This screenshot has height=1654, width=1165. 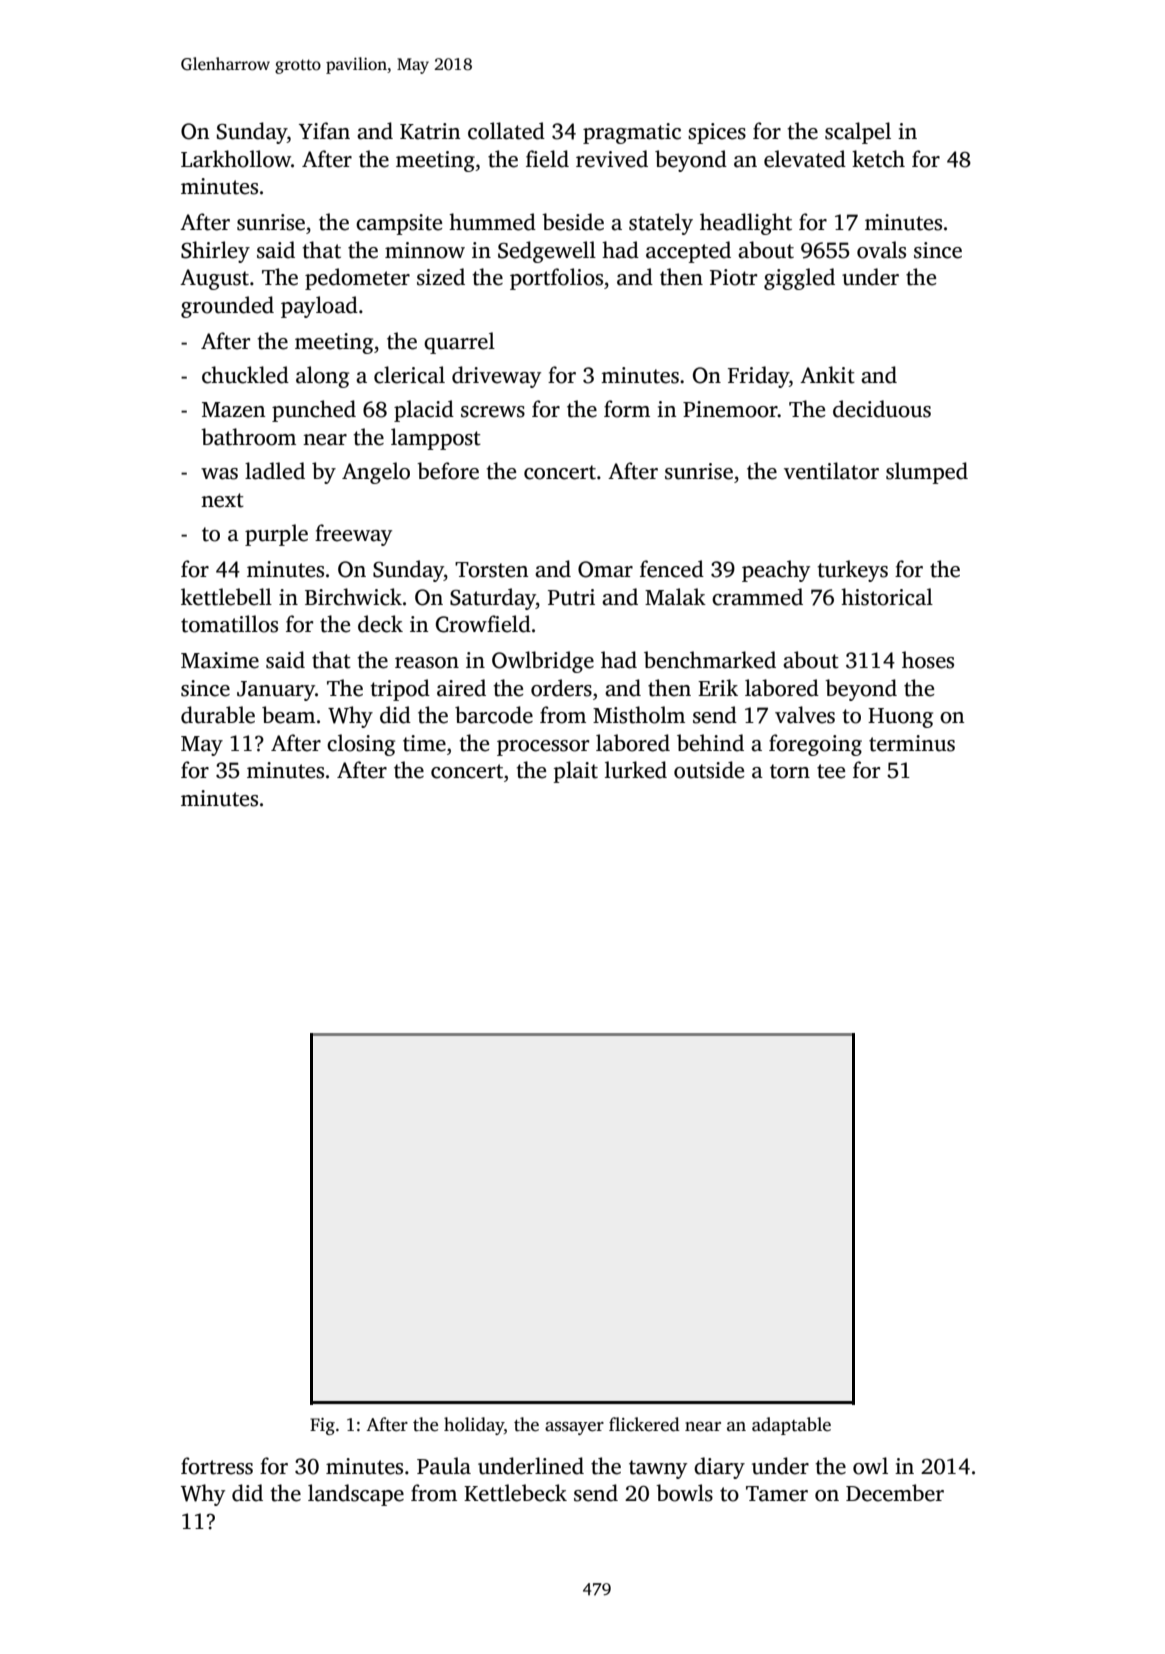 What do you see at coordinates (791, 1426) in the screenshot?
I see `adaptable` at bounding box center [791, 1426].
